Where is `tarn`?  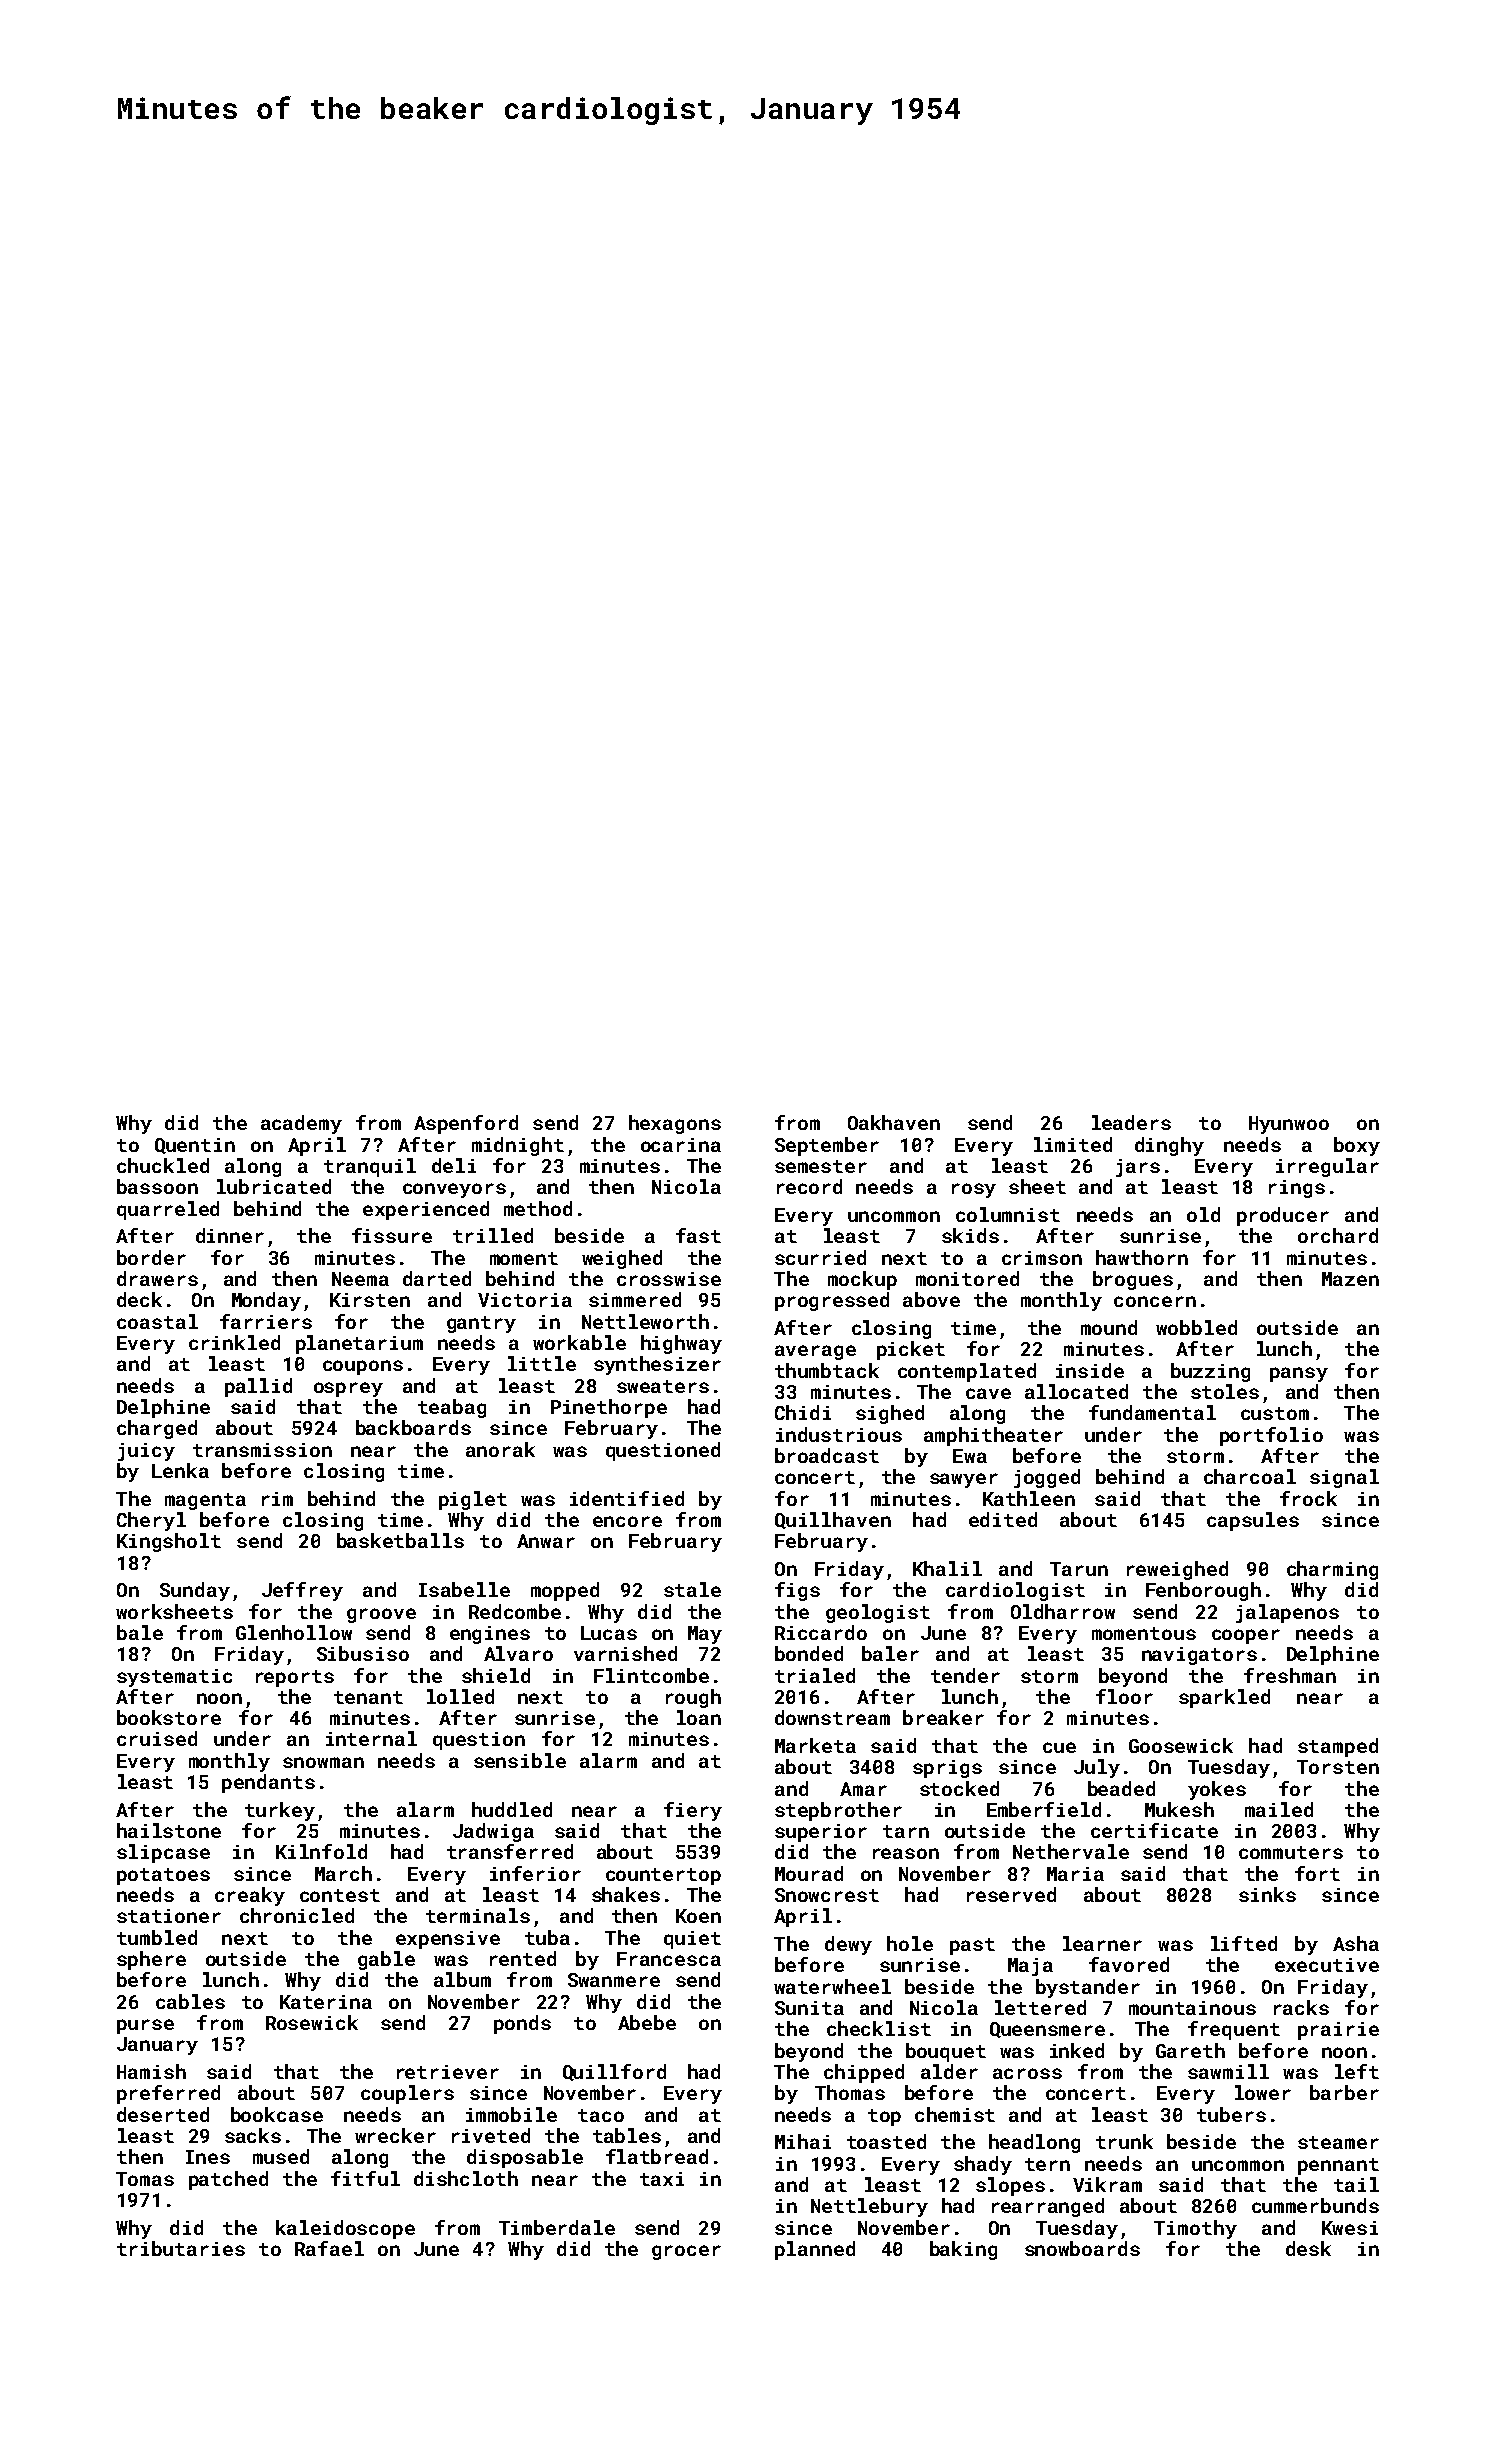
tarn is located at coordinates (906, 1831).
